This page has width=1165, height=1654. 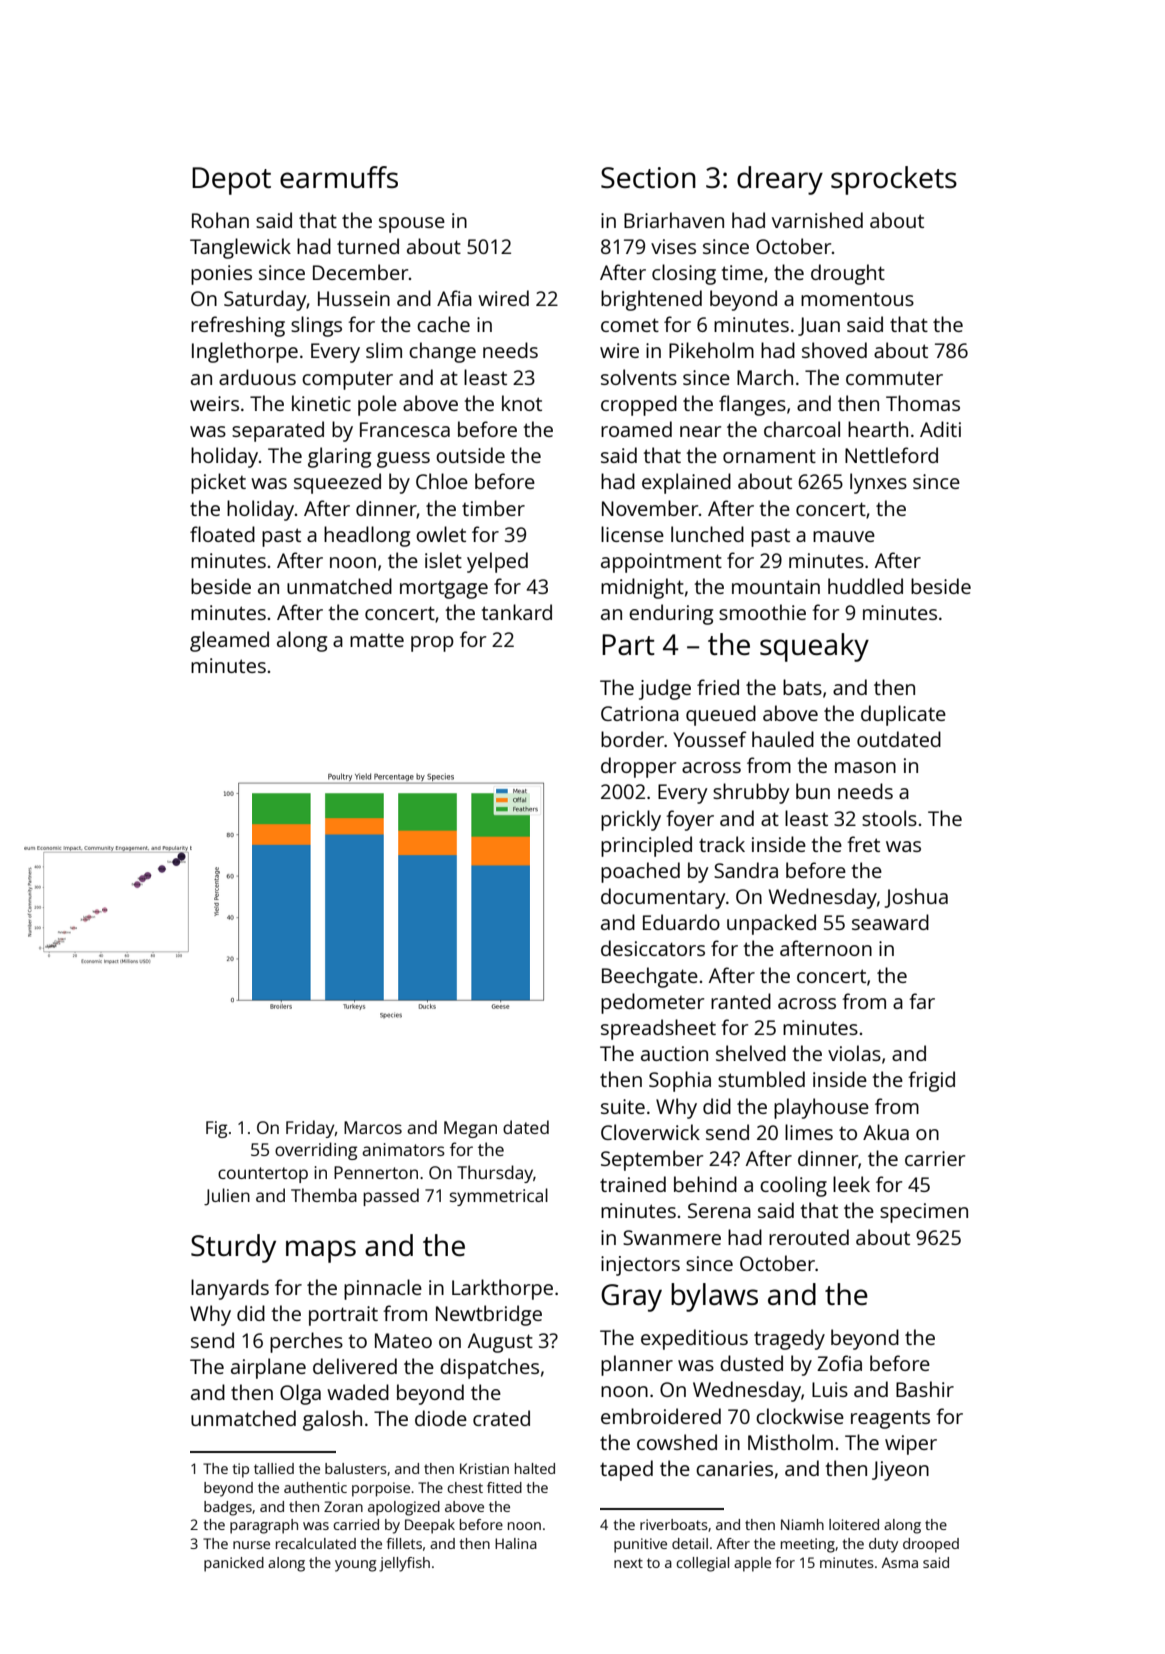 What do you see at coordinates (924, 1213) in the page?
I see `specimen` at bounding box center [924, 1213].
